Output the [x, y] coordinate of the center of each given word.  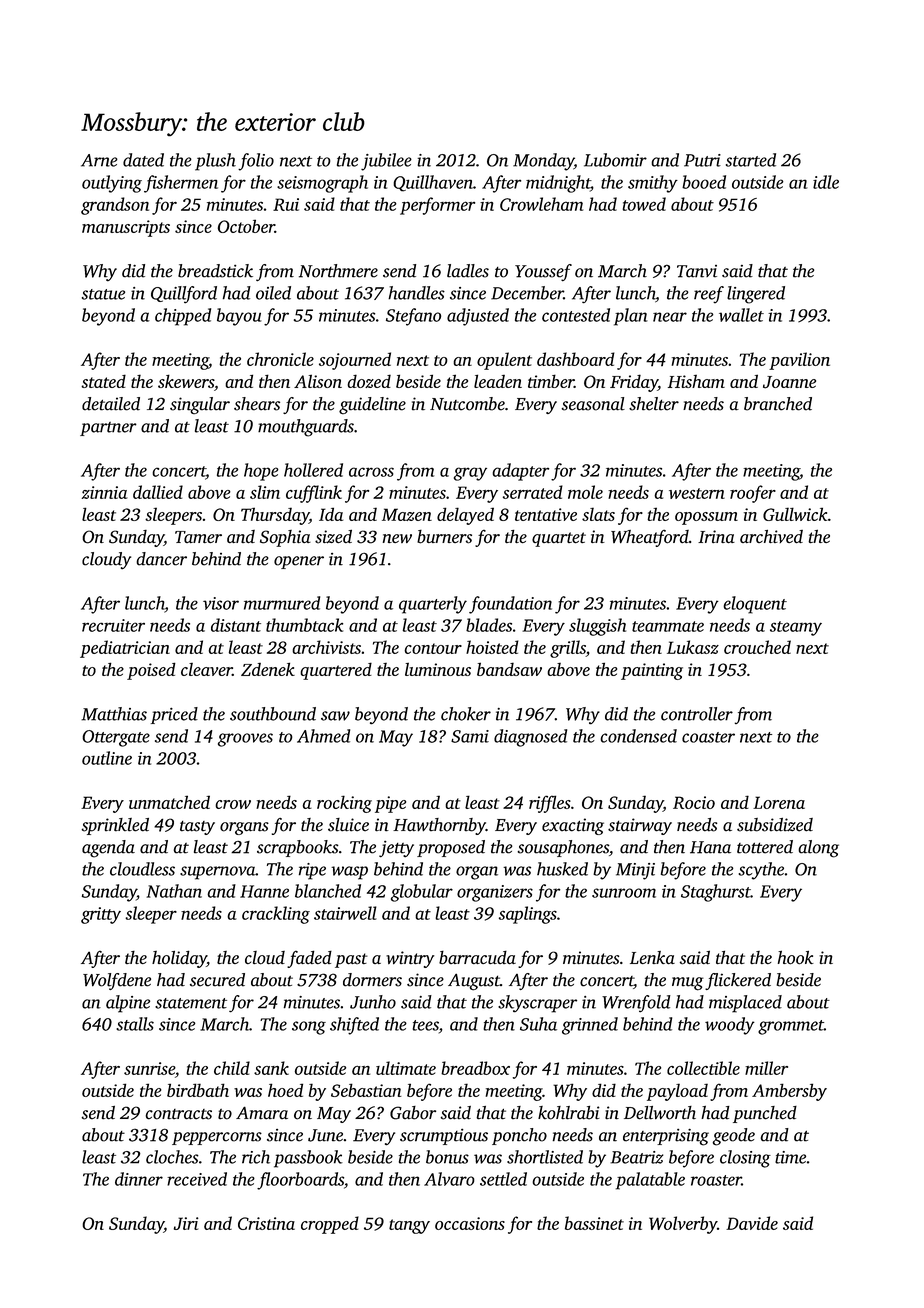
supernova [218, 873]
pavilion [799, 361]
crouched [757, 647]
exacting [573, 826]
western [697, 493]
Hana [710, 847]
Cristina [266, 1223]
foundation [510, 605]
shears [257, 404]
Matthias [114, 714]
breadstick [215, 271]
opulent [504, 361]
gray [470, 474]
